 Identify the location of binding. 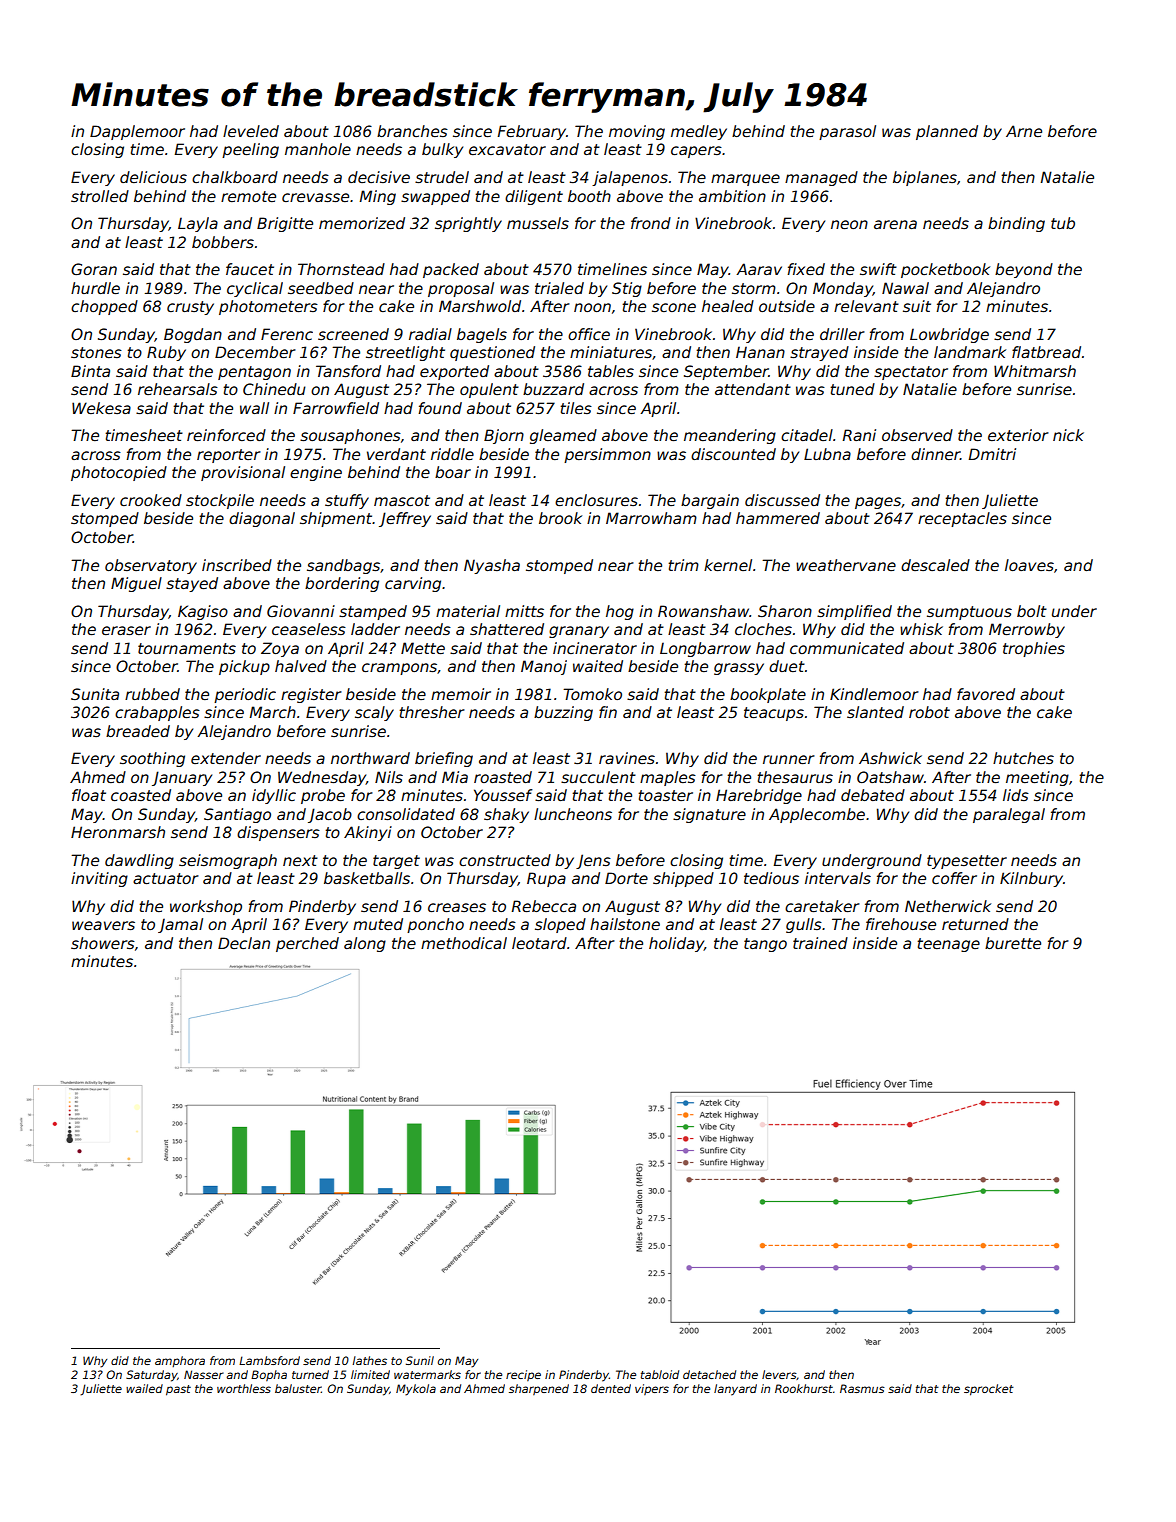
(1016, 224).
